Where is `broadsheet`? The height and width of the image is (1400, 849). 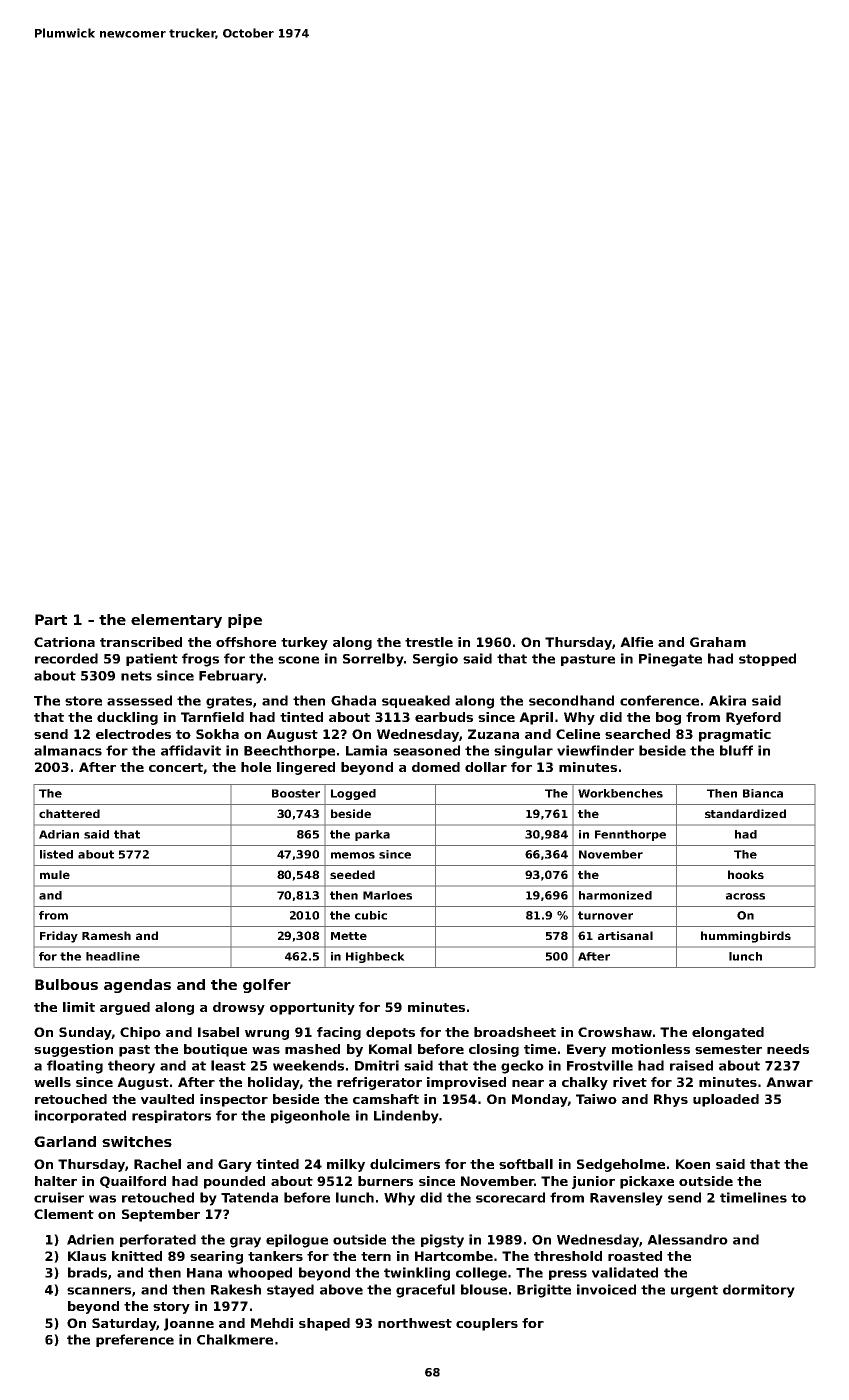 broadsheet is located at coordinates (515, 1032).
